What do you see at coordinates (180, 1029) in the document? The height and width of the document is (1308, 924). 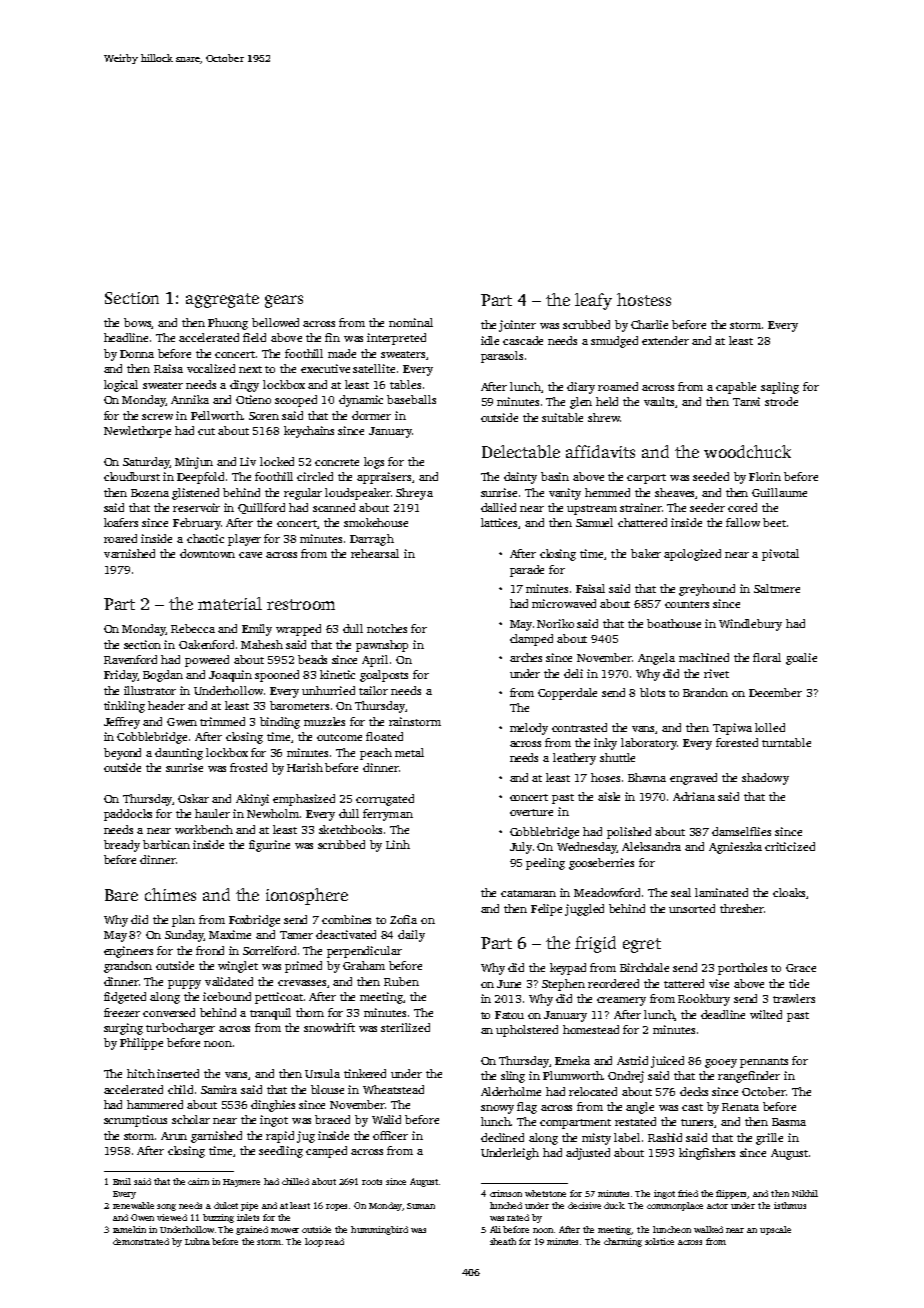 I see `turbocharger` at bounding box center [180, 1029].
